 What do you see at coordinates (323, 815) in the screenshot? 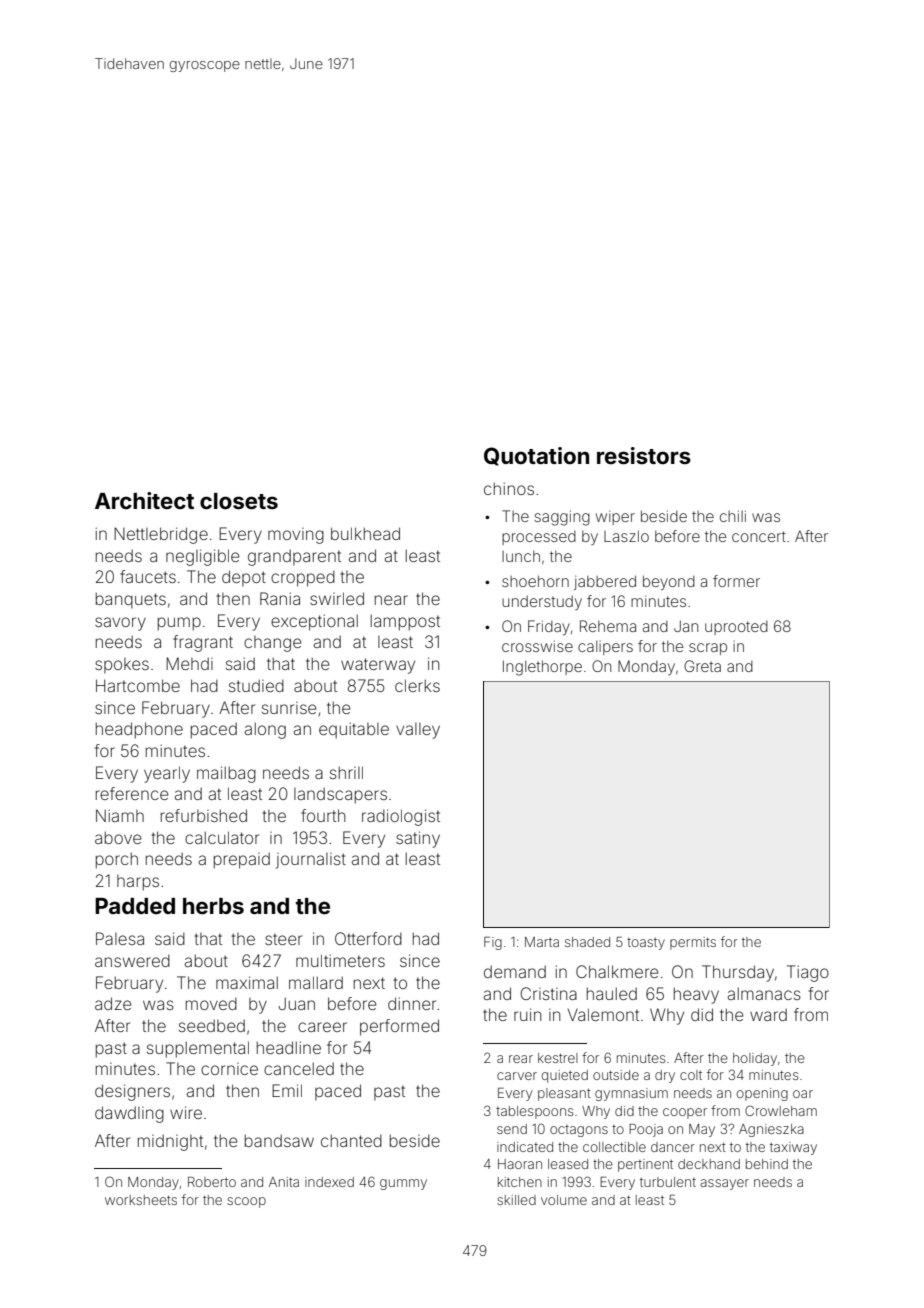
I see `fourth` at bounding box center [323, 815].
